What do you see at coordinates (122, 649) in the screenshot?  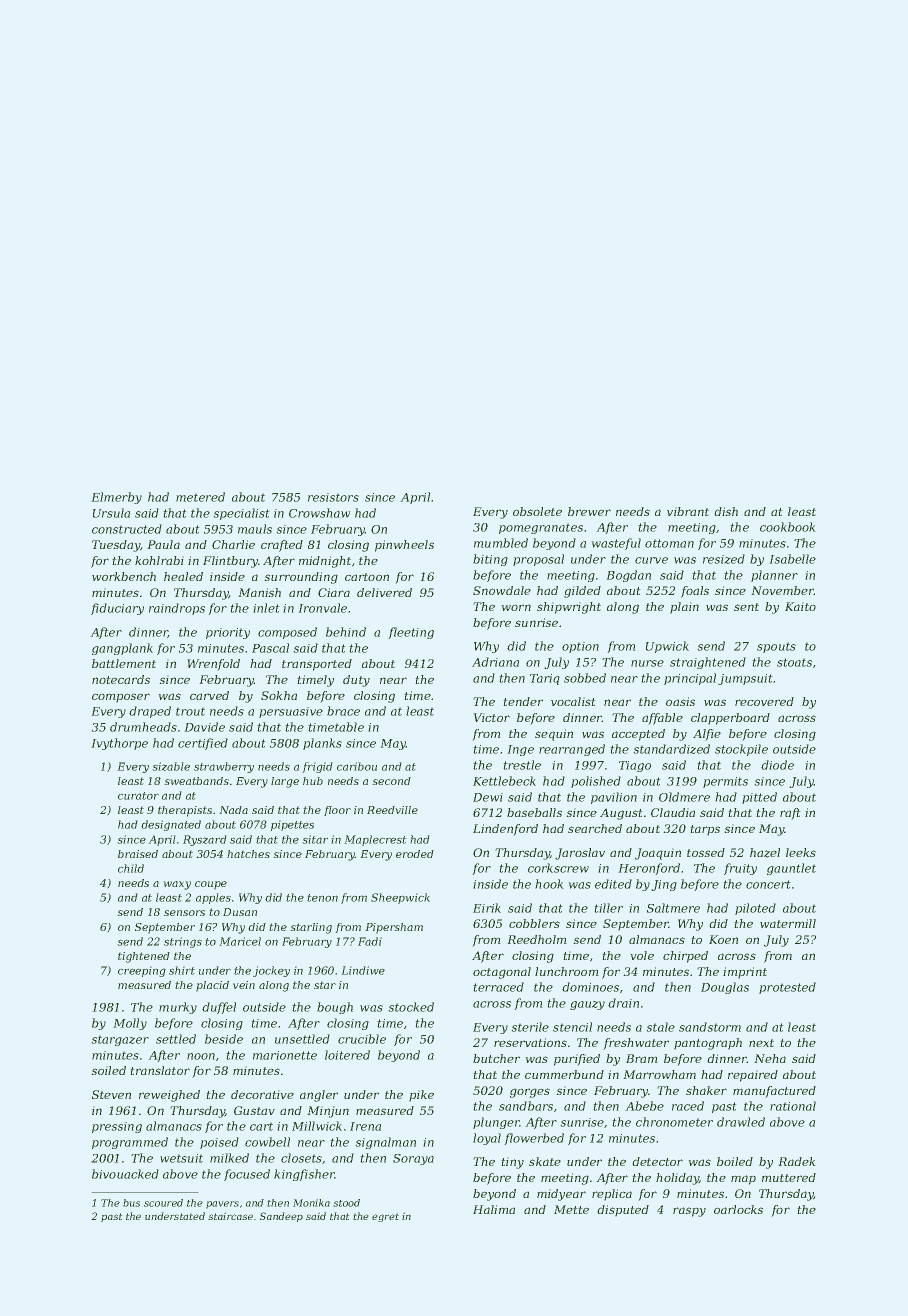 I see `gangplank` at bounding box center [122, 649].
